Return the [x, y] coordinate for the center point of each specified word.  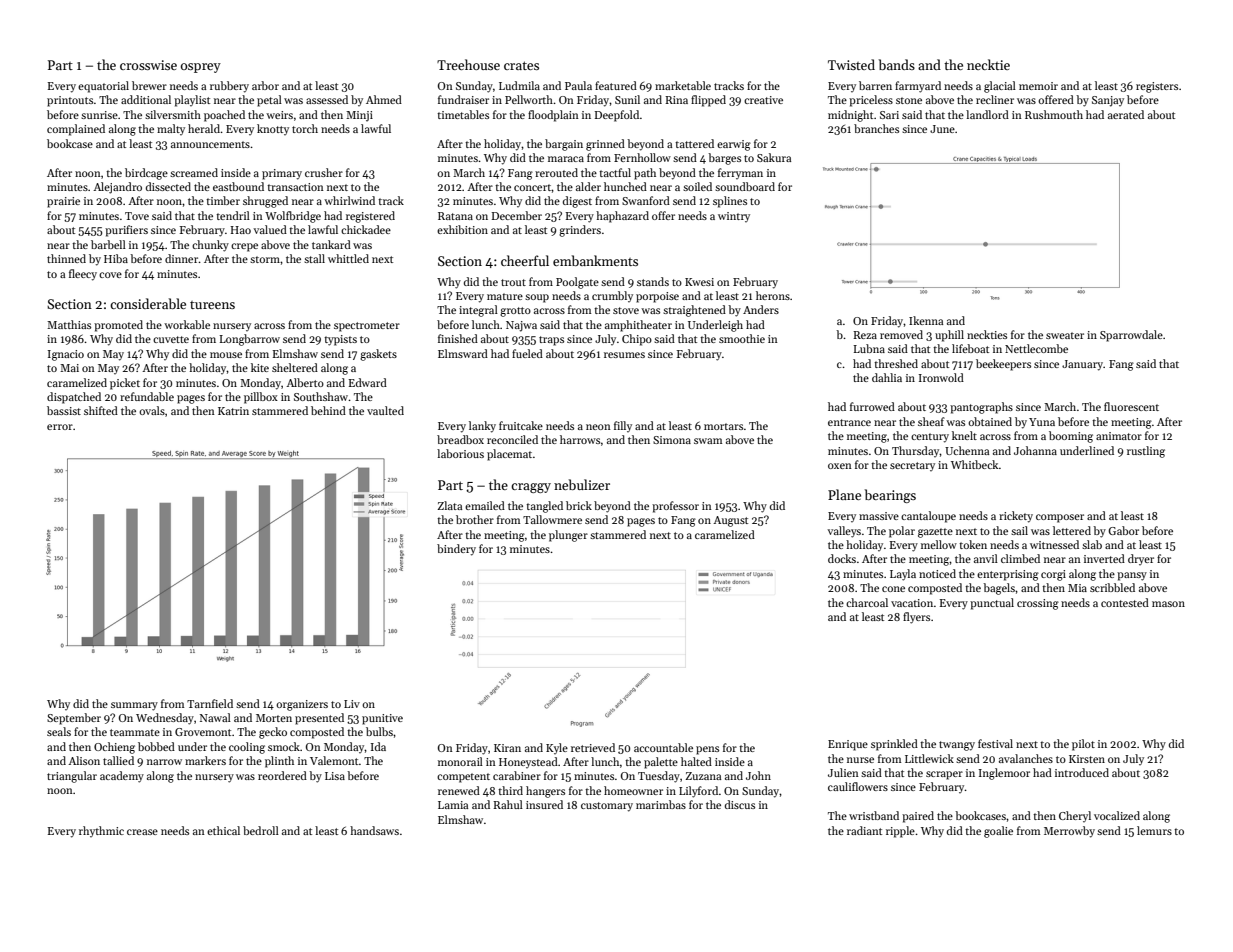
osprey [201, 68]
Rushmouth [1054, 114]
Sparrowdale [1131, 336]
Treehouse [468, 64]
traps [551, 341]
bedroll [261, 830]
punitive [382, 719]
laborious [460, 453]
